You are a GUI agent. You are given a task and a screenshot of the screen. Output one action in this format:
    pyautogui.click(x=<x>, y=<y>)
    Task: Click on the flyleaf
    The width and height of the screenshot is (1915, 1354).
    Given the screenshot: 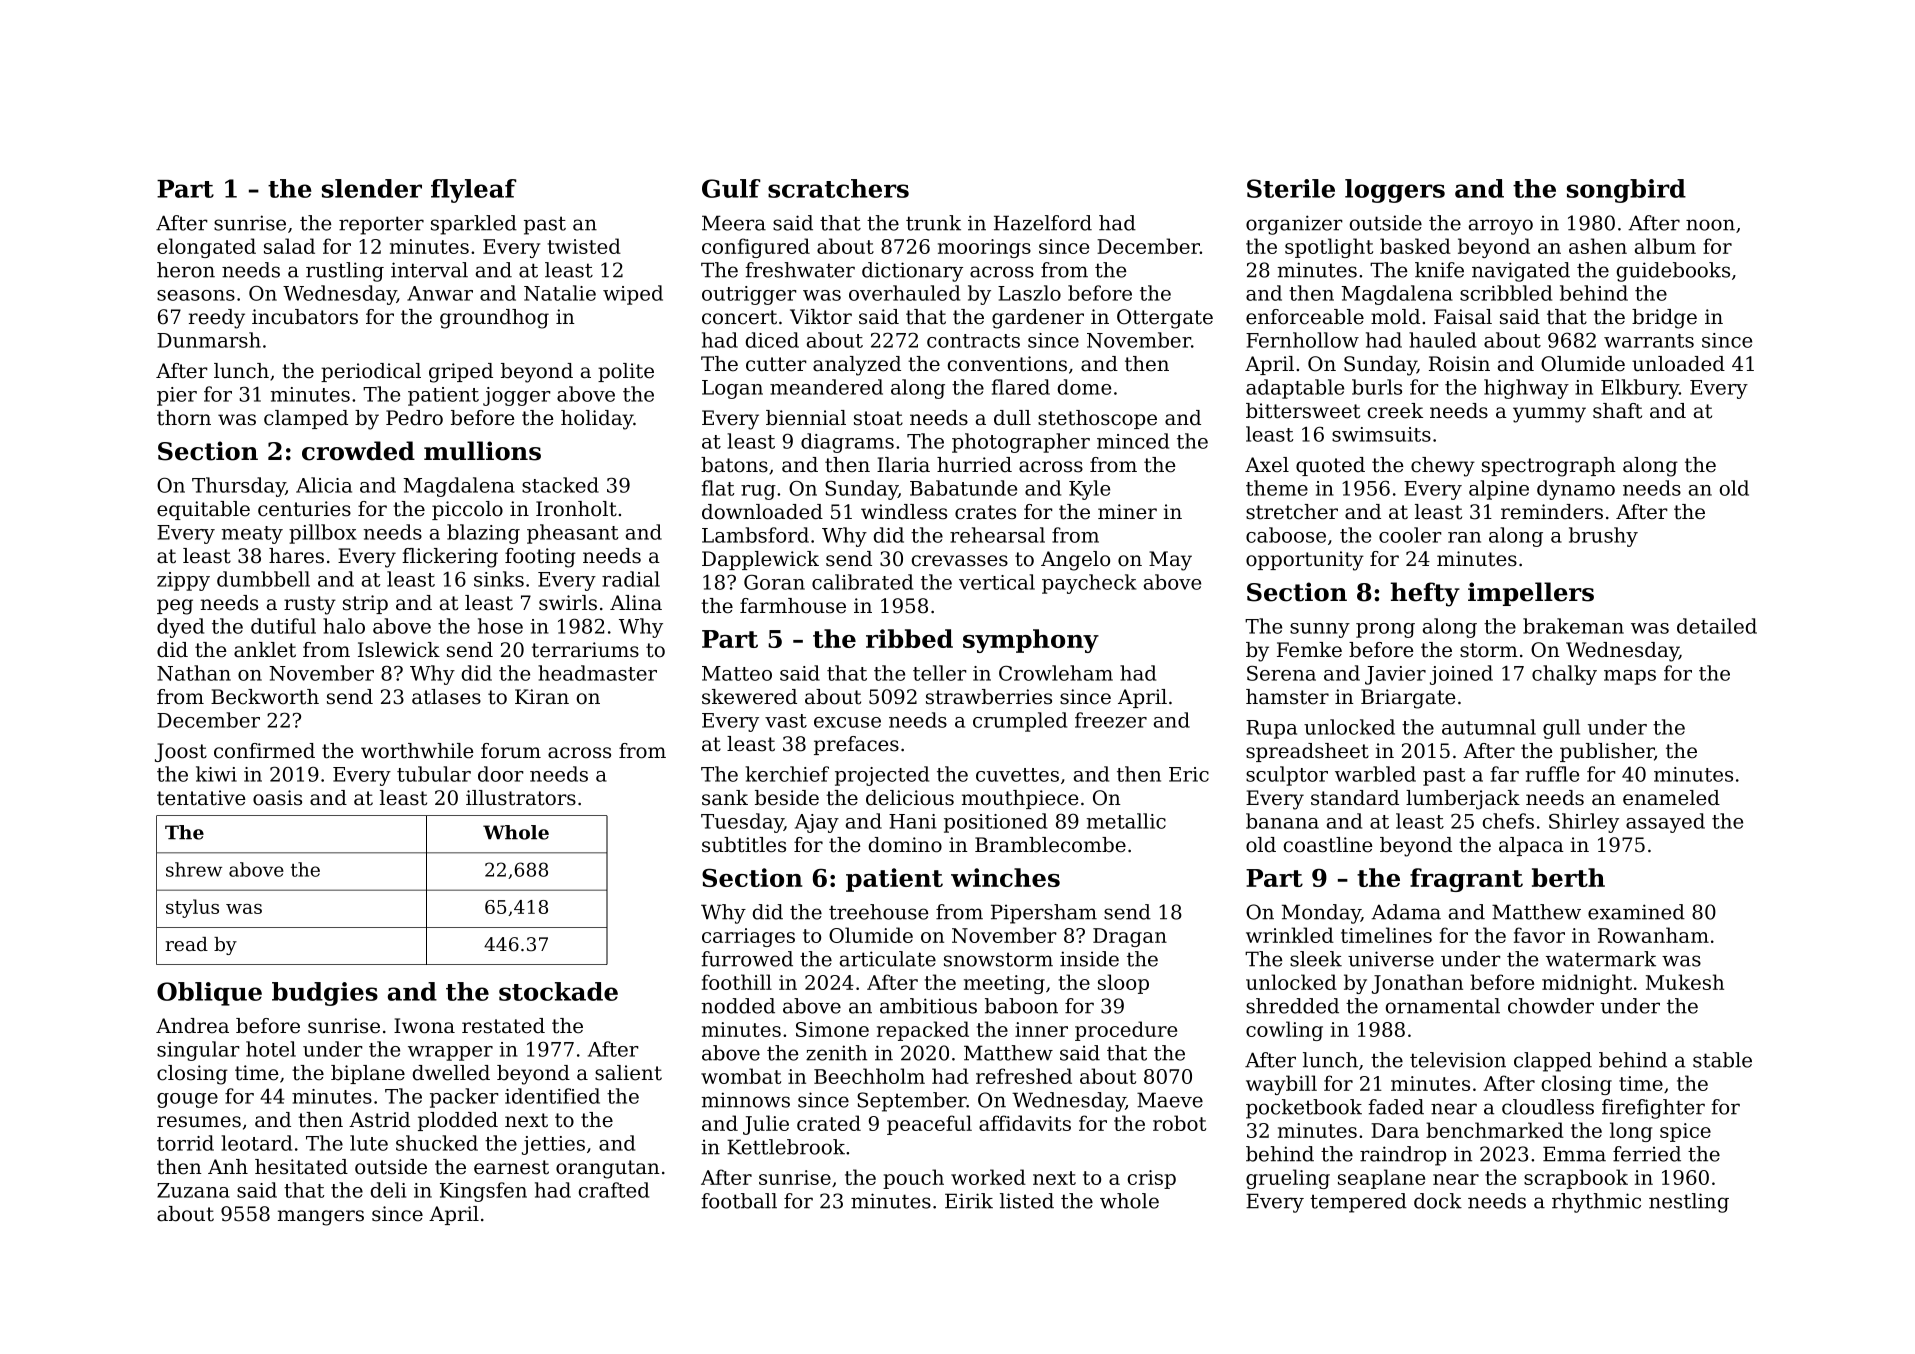 What is the action you would take?
    pyautogui.click(x=473, y=191)
